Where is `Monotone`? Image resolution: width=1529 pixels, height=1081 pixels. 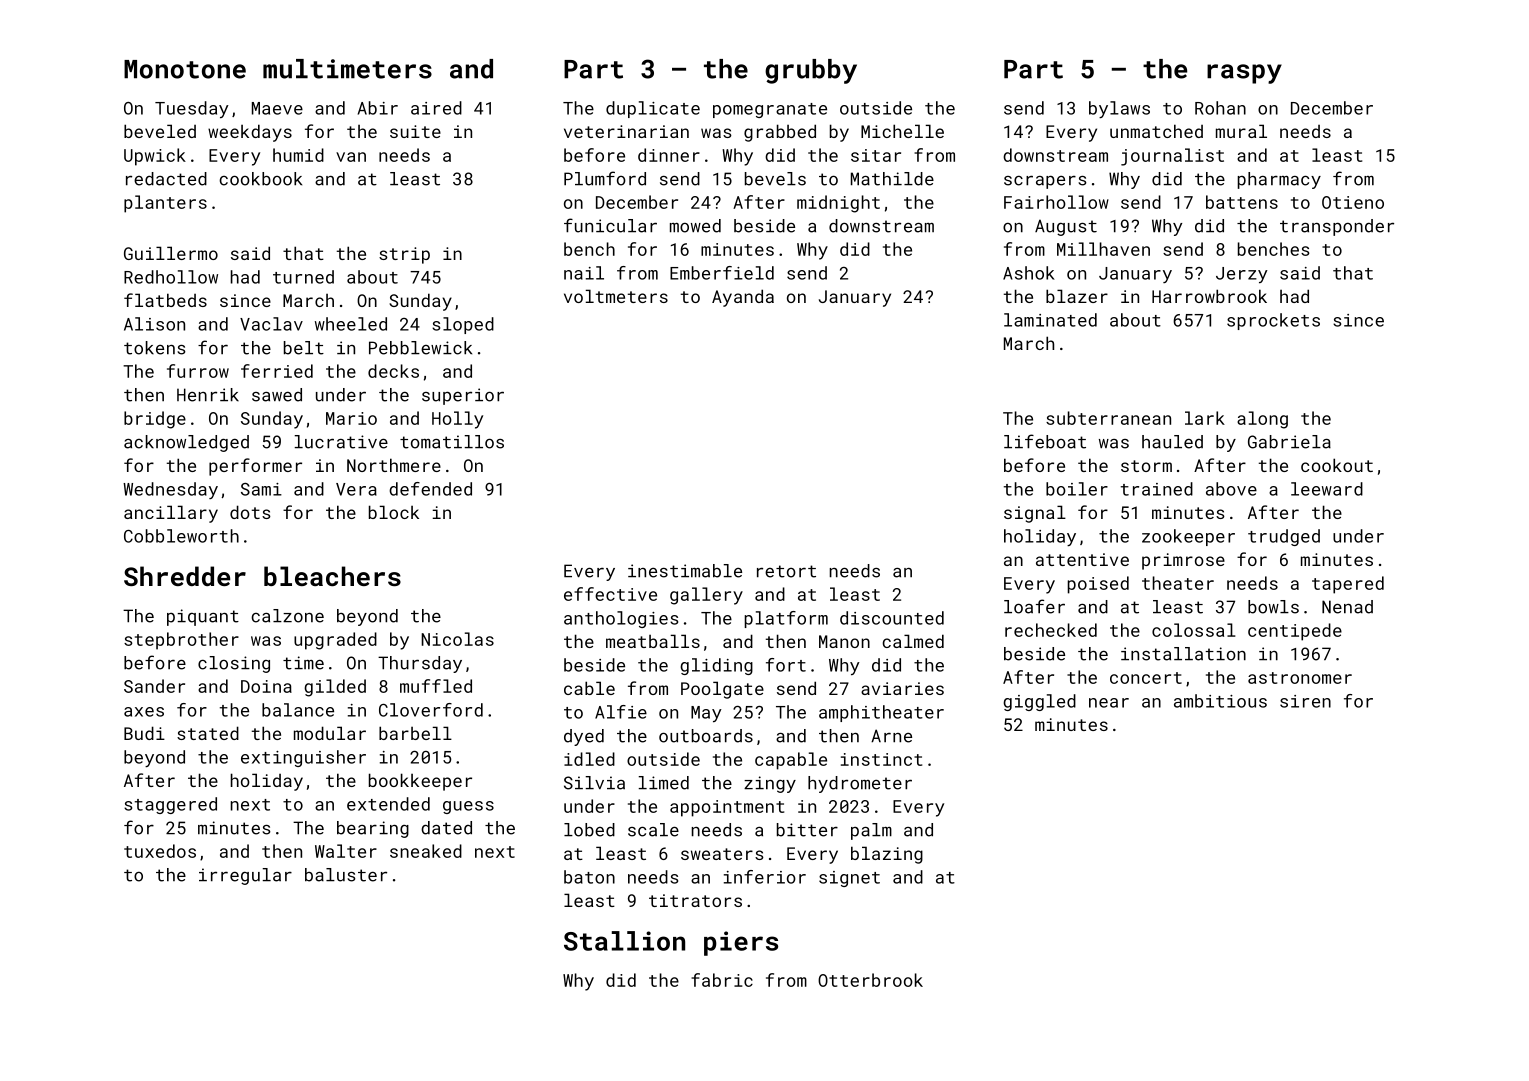 Monotone is located at coordinates (185, 69).
